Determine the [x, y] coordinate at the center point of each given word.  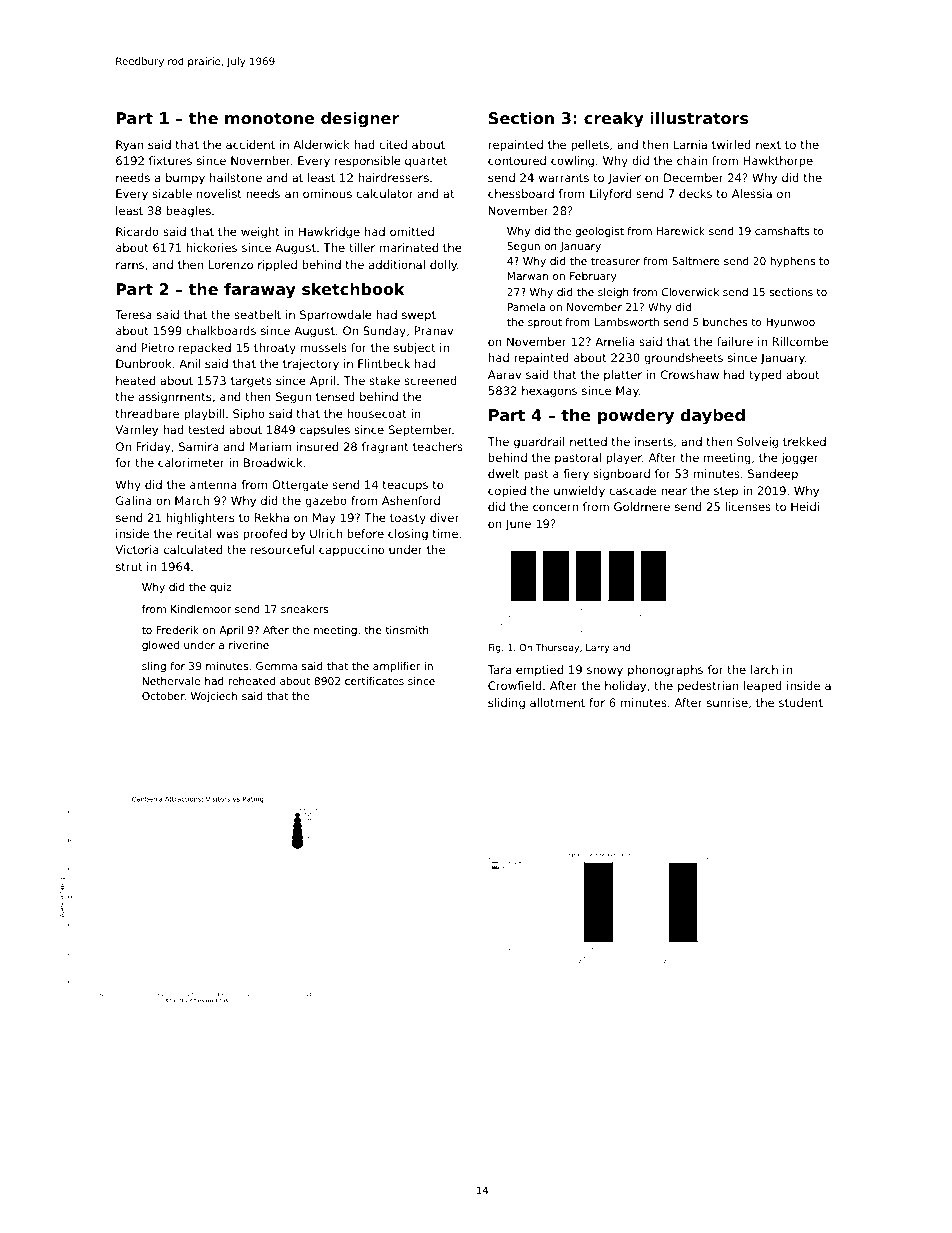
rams [130, 265]
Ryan [129, 146]
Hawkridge [329, 233]
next [768, 145]
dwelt [504, 473]
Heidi [805, 506]
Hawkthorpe [778, 162]
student [801, 702]
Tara [499, 669]
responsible [368, 162]
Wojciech [214, 697]
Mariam [270, 446]
